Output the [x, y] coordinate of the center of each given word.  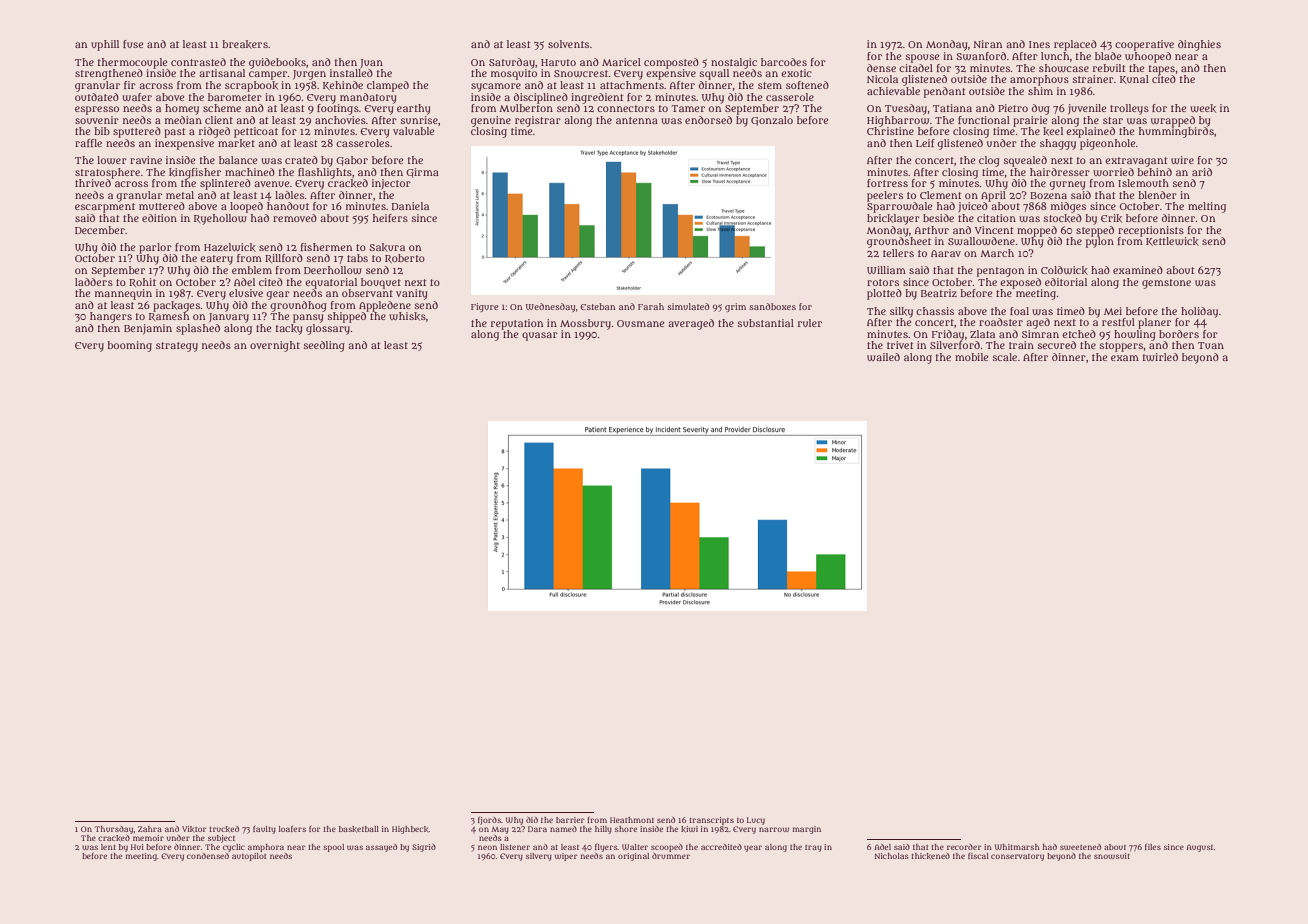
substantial [766, 323]
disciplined [541, 98]
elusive [246, 293]
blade [1108, 56]
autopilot [249, 857]
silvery [539, 857]
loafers [292, 828]
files [1153, 846]
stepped [1095, 231]
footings [338, 109]
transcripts [711, 821]
